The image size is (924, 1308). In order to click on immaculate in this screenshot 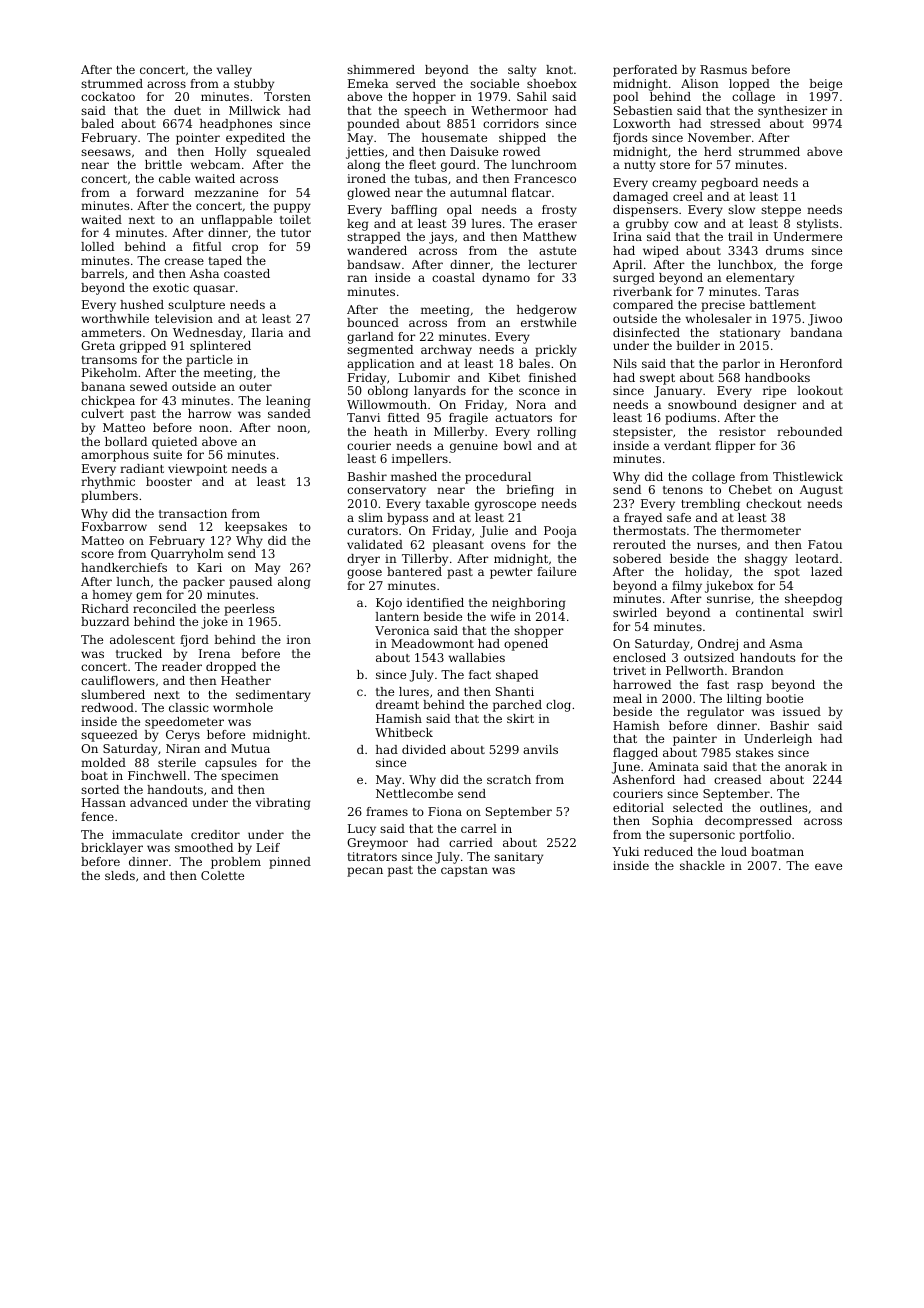, I will do `click(147, 834)`.
